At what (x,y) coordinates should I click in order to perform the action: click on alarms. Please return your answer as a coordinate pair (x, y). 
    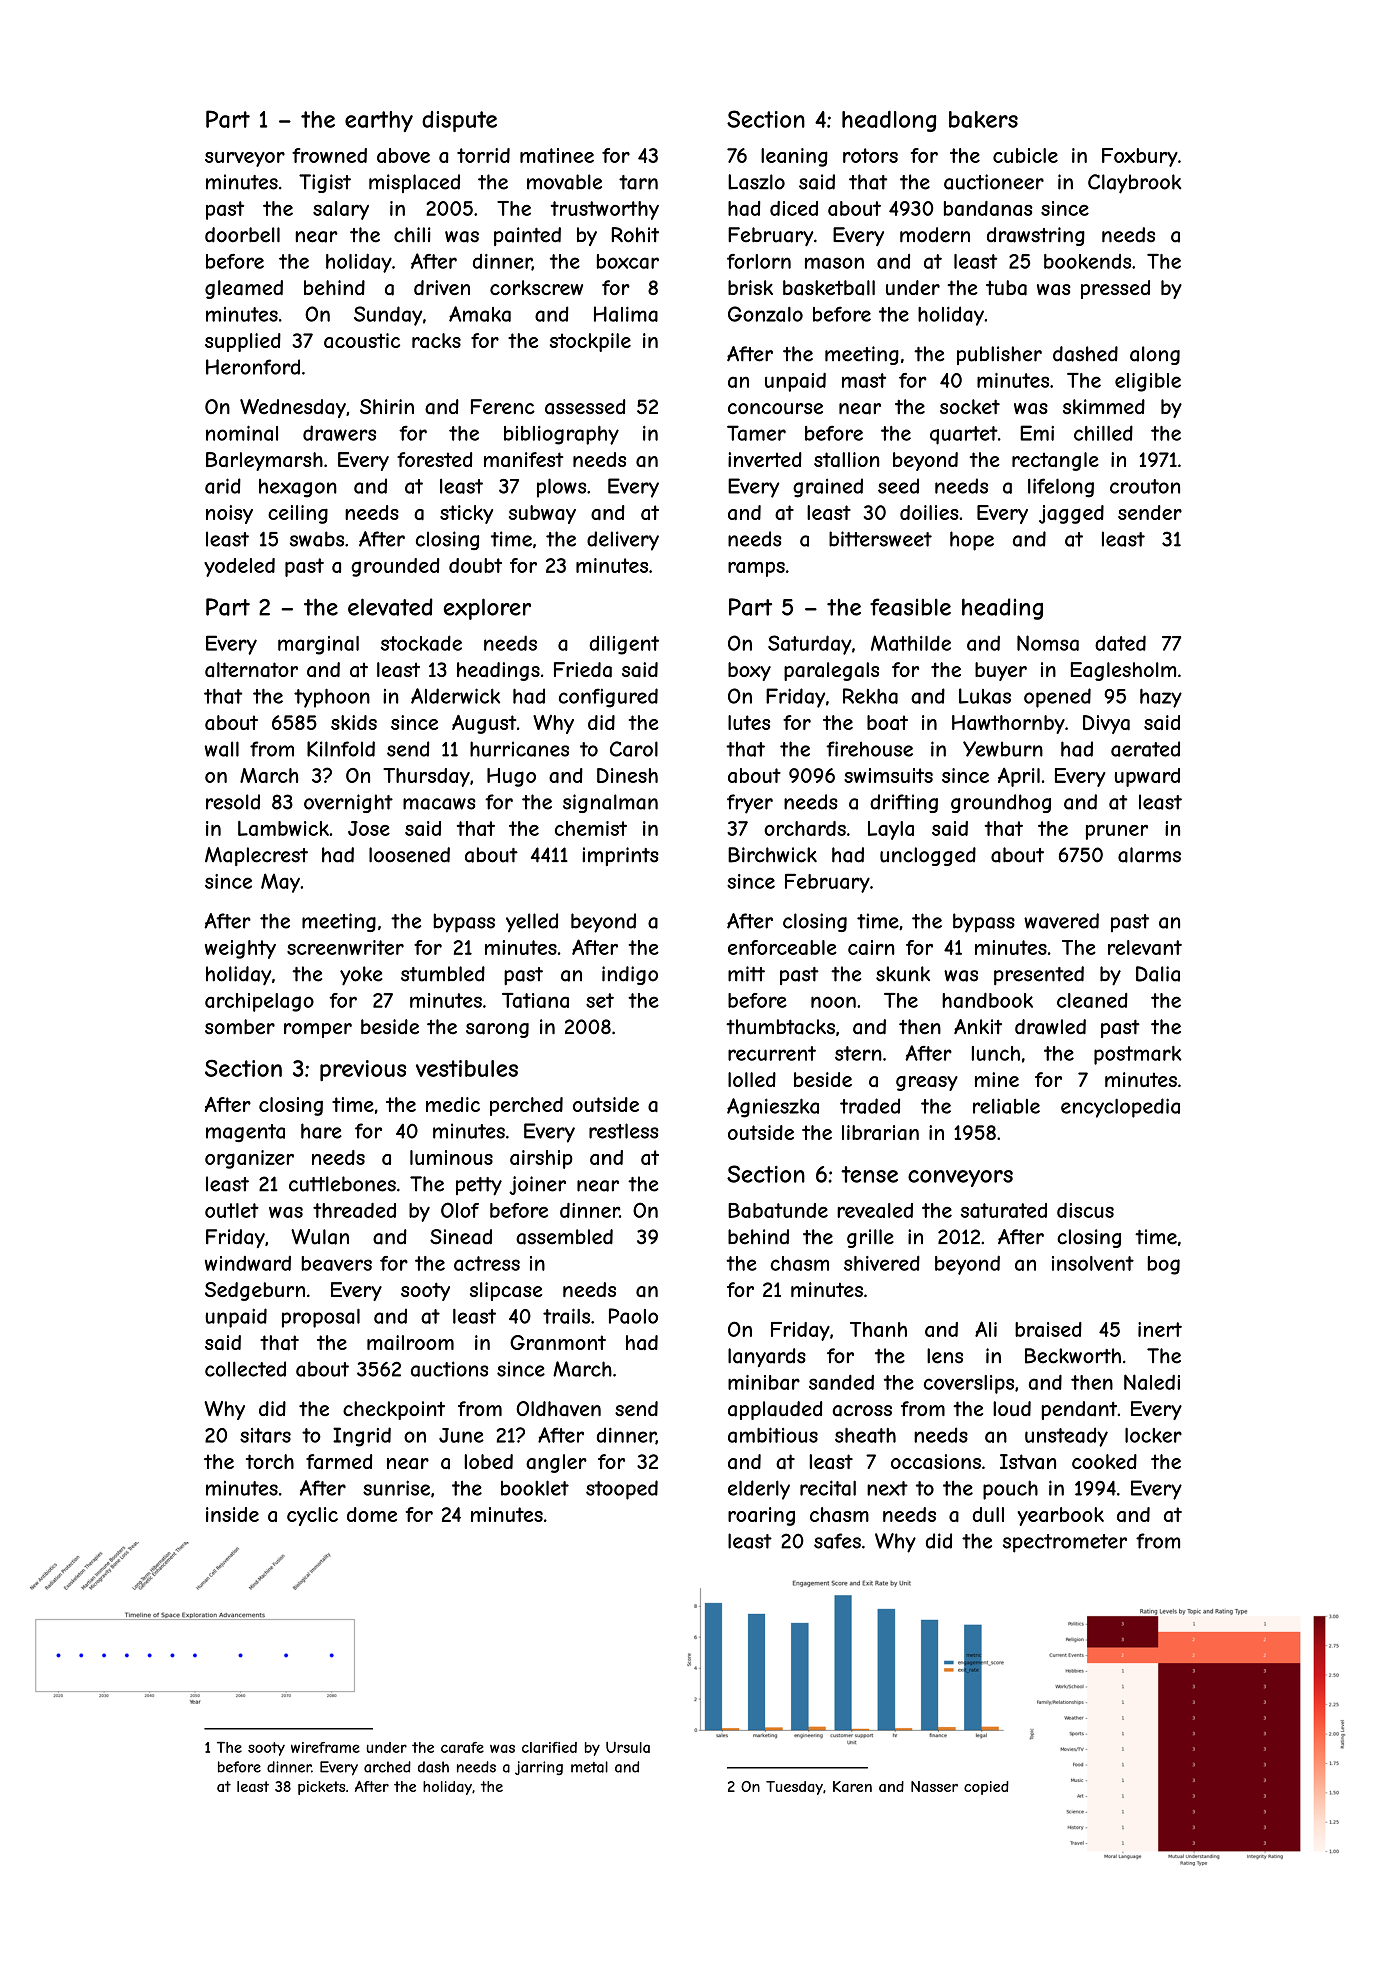
    Looking at the image, I should click on (1149, 855).
